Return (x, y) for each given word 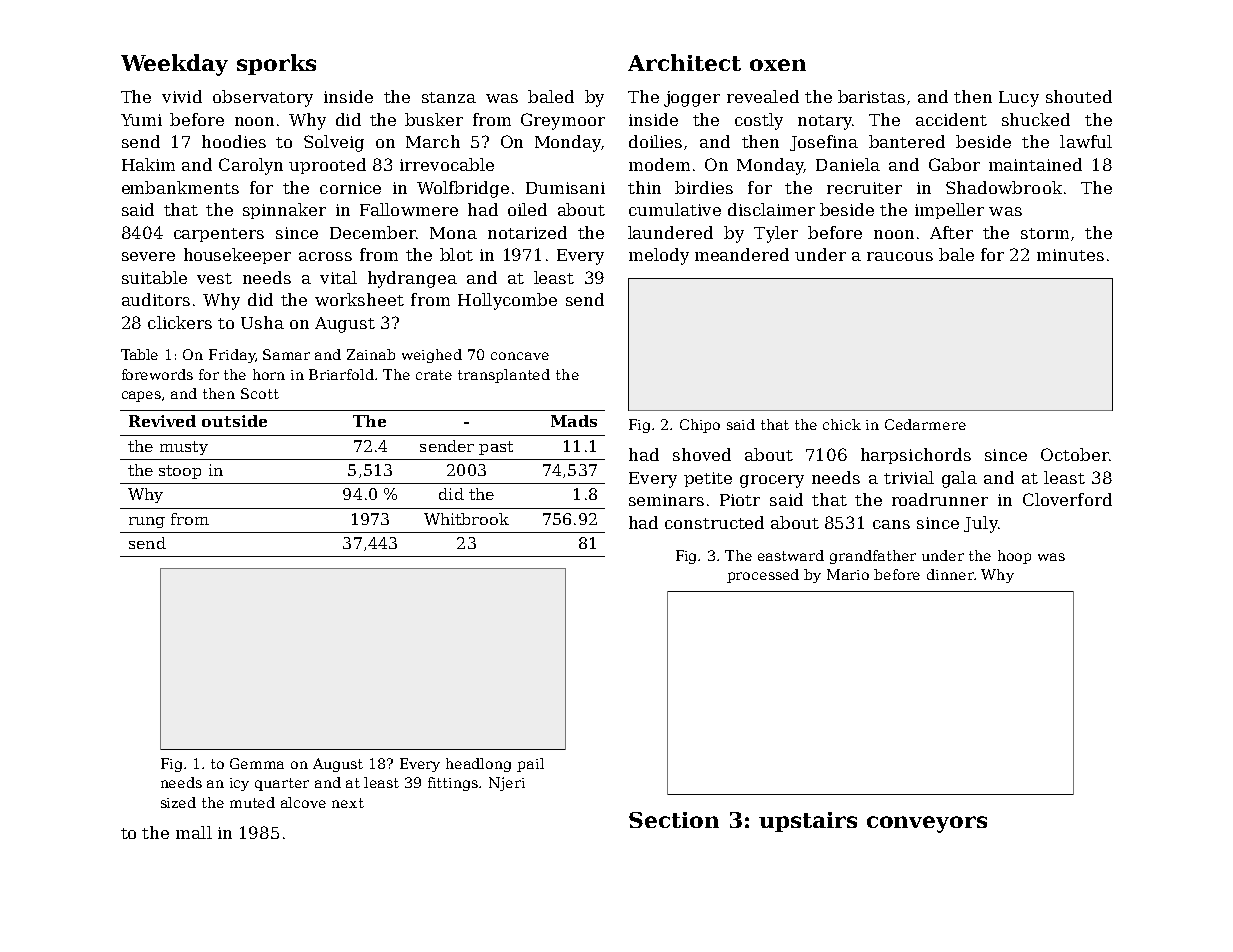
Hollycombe (507, 301)
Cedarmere (925, 424)
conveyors (927, 824)
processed (763, 576)
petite (708, 479)
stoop (180, 472)
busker (434, 119)
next (348, 803)
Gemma (257, 763)
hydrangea (412, 279)
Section (674, 820)
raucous (900, 256)
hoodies (234, 141)
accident (951, 119)
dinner (950, 574)
